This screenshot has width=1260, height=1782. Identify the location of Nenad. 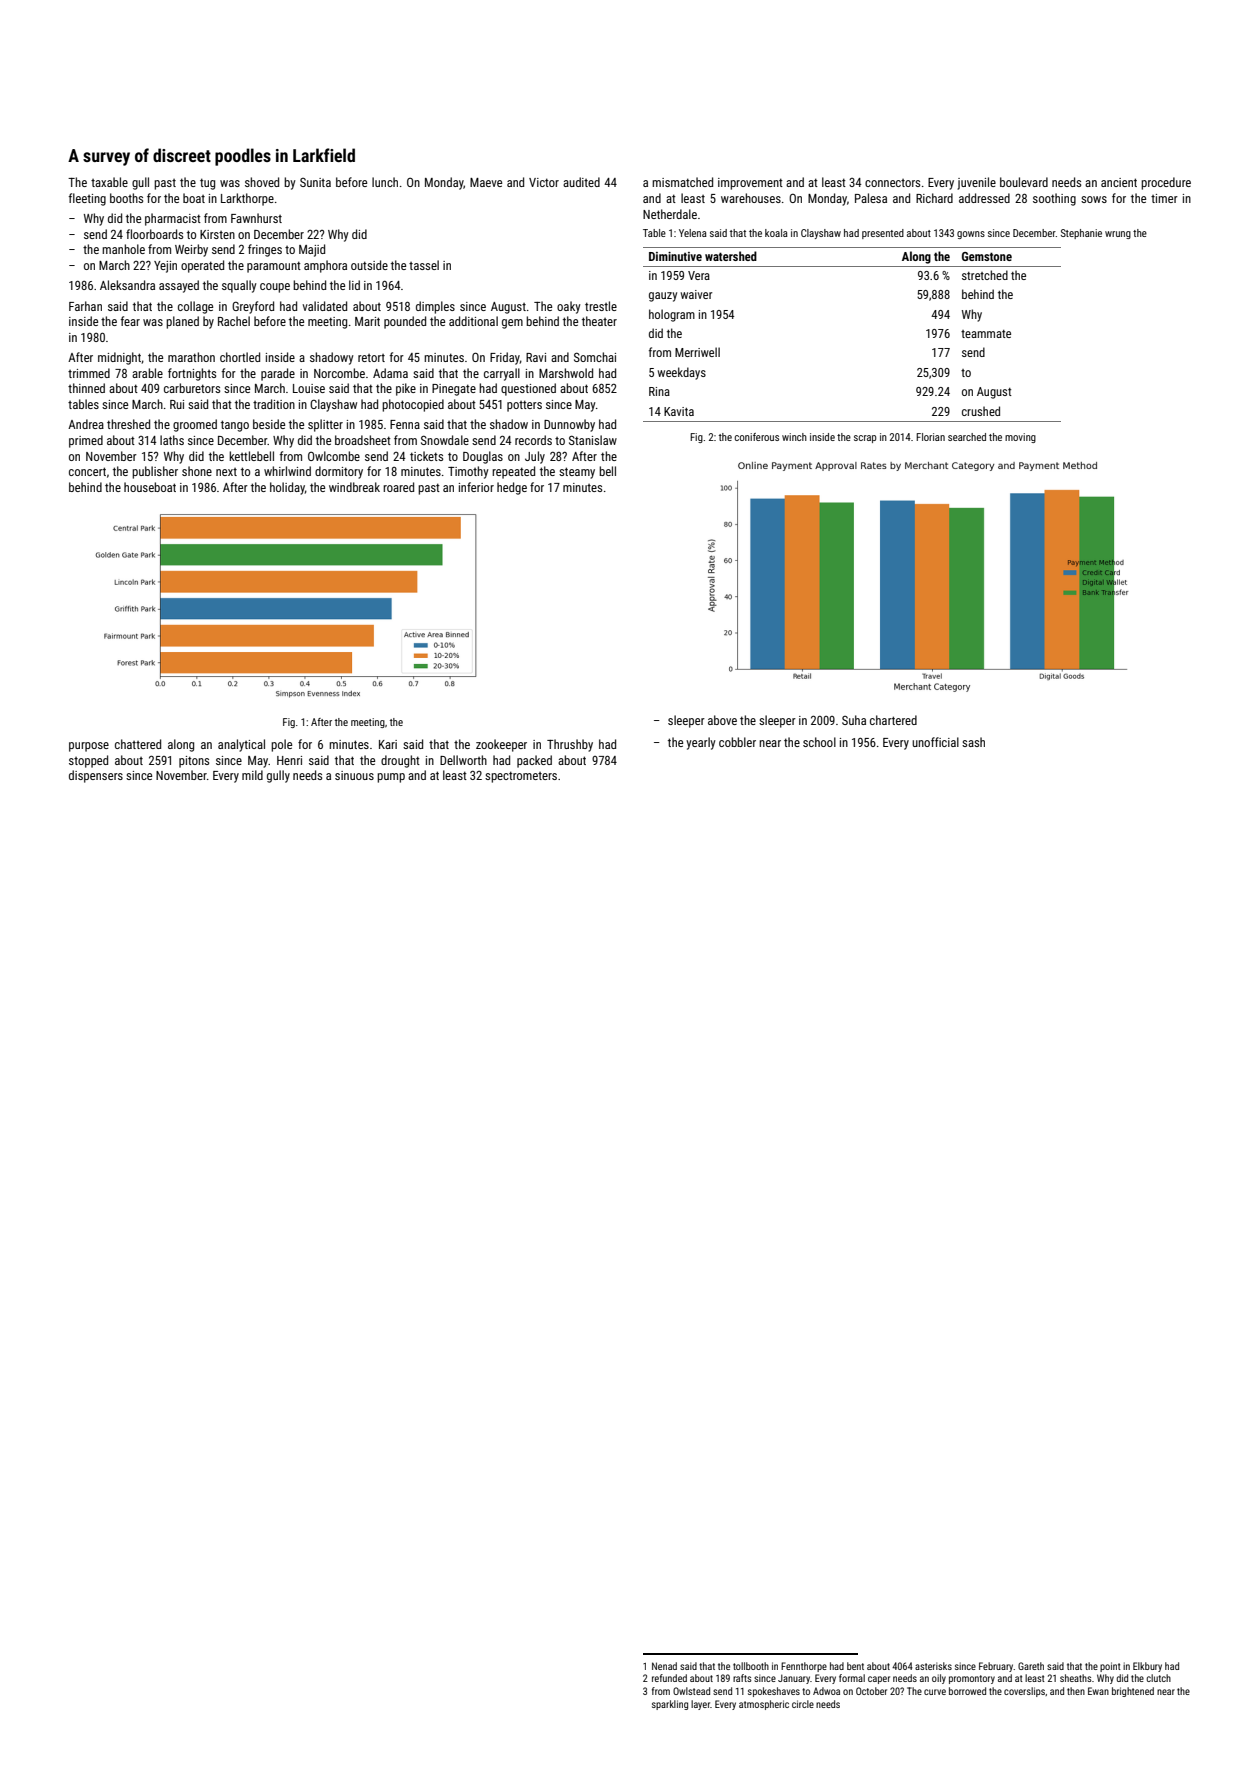
(664, 1666).
